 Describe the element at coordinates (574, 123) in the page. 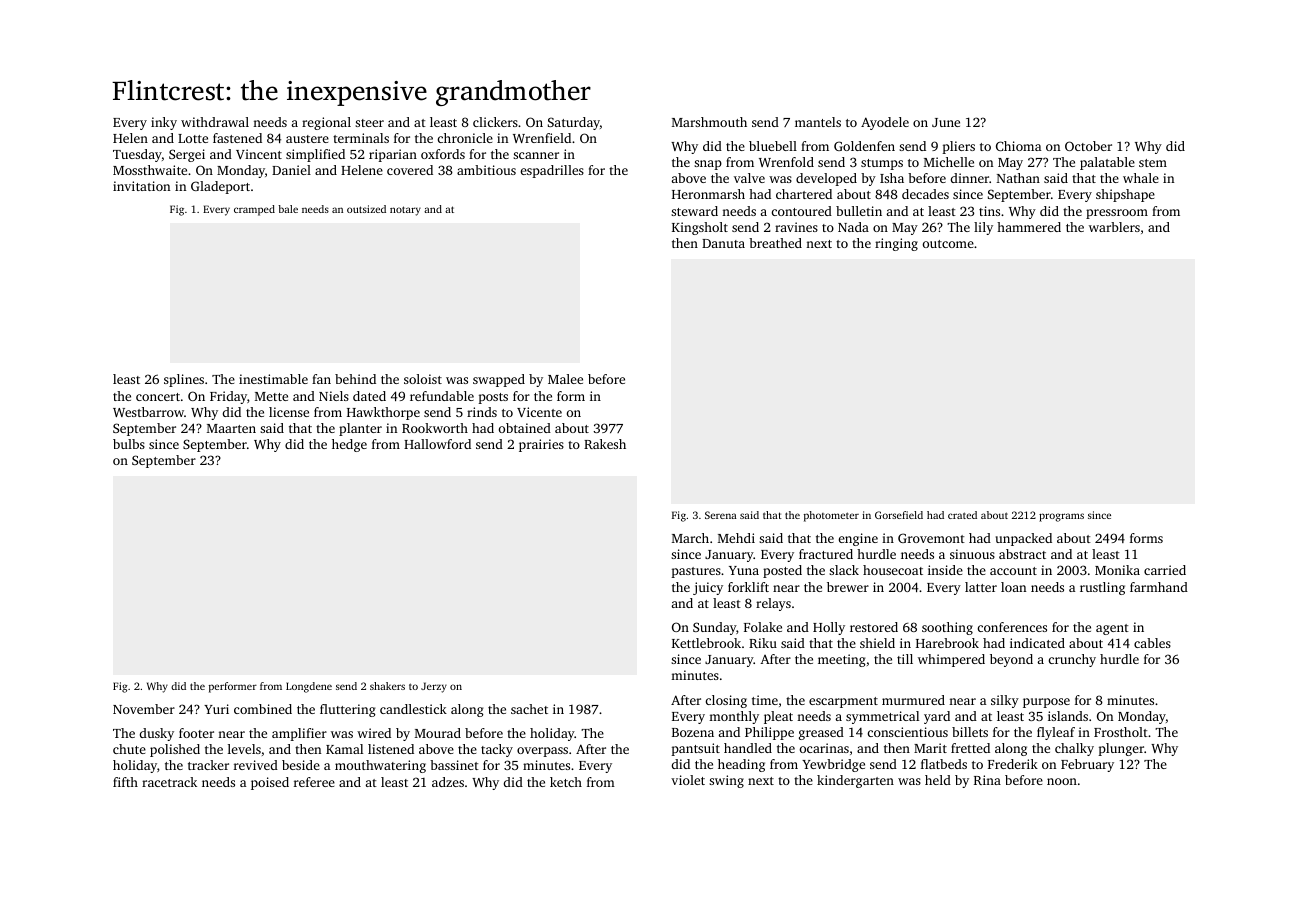

I see `Saturday` at that location.
